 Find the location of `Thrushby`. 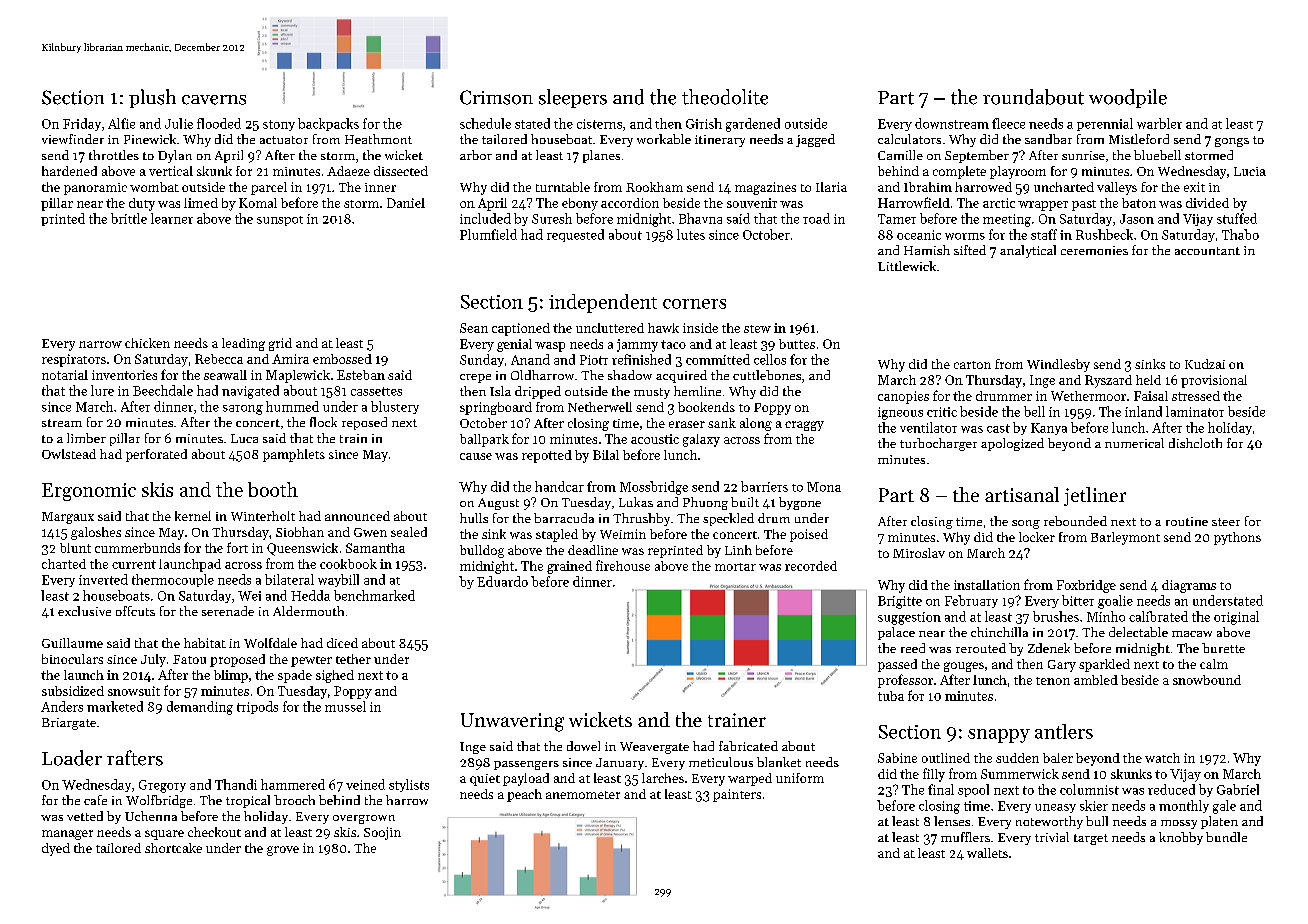

Thrushby is located at coordinates (641, 519).
